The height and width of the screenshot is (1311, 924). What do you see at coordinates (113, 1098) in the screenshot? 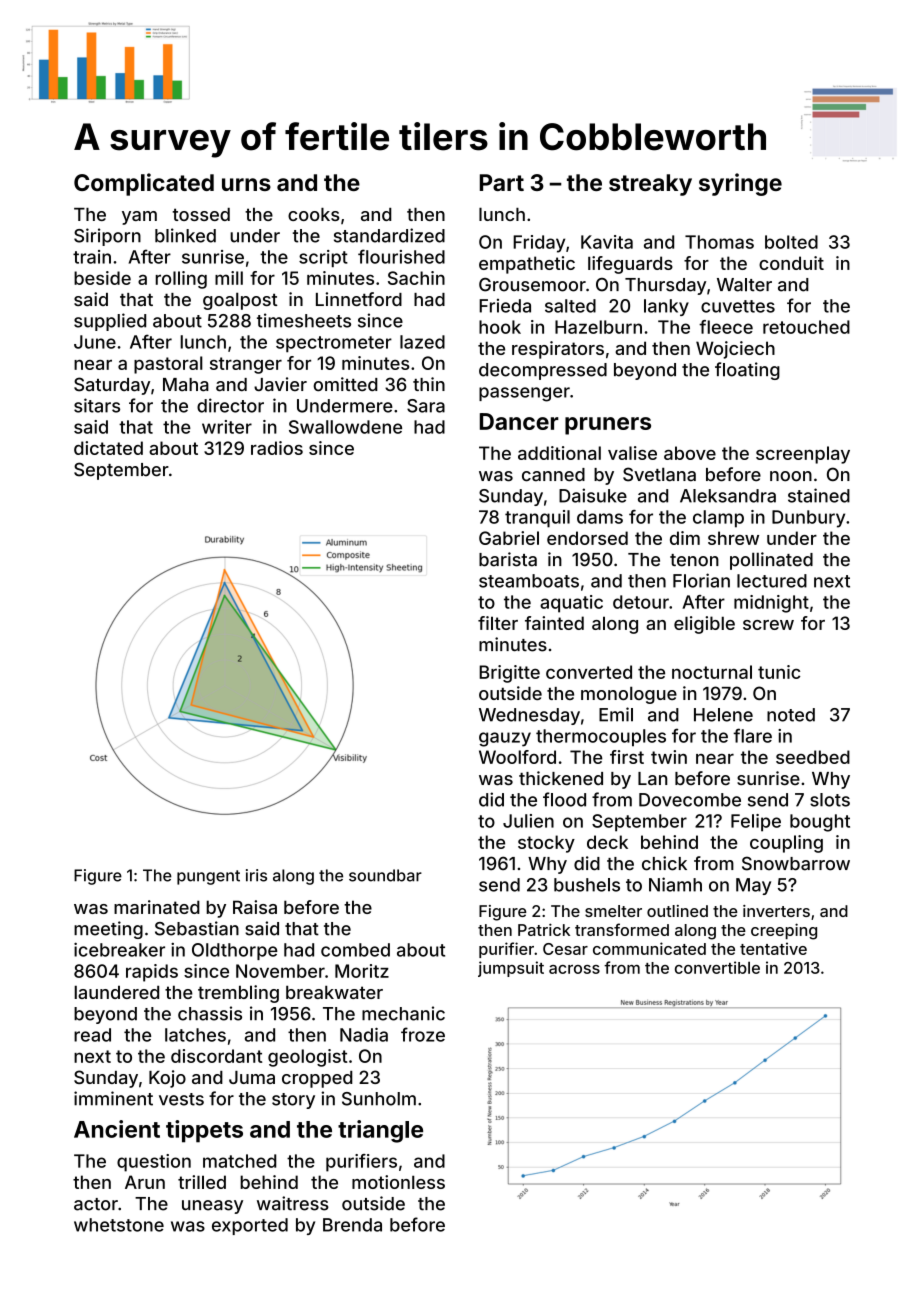
I see `imminent` at bounding box center [113, 1098].
